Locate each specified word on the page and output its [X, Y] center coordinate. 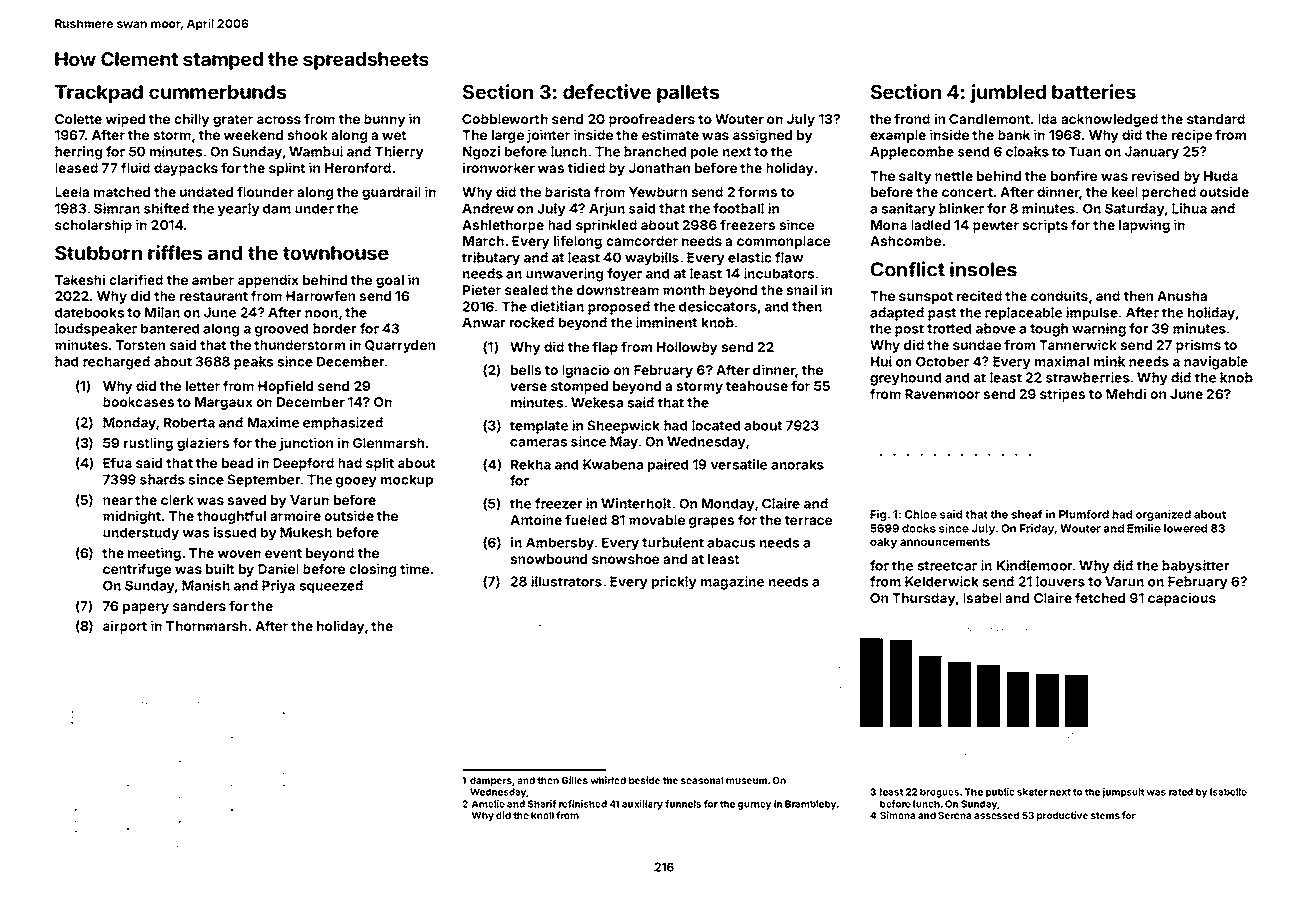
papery [146, 608]
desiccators [718, 306]
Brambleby [810, 805]
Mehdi [1126, 393]
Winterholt [636, 503]
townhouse [336, 253]
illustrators [566, 581]
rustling [148, 444]
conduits [1059, 295]
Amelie [488, 804]
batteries [1094, 91]
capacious [1182, 599]
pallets [688, 94]
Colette [78, 119]
